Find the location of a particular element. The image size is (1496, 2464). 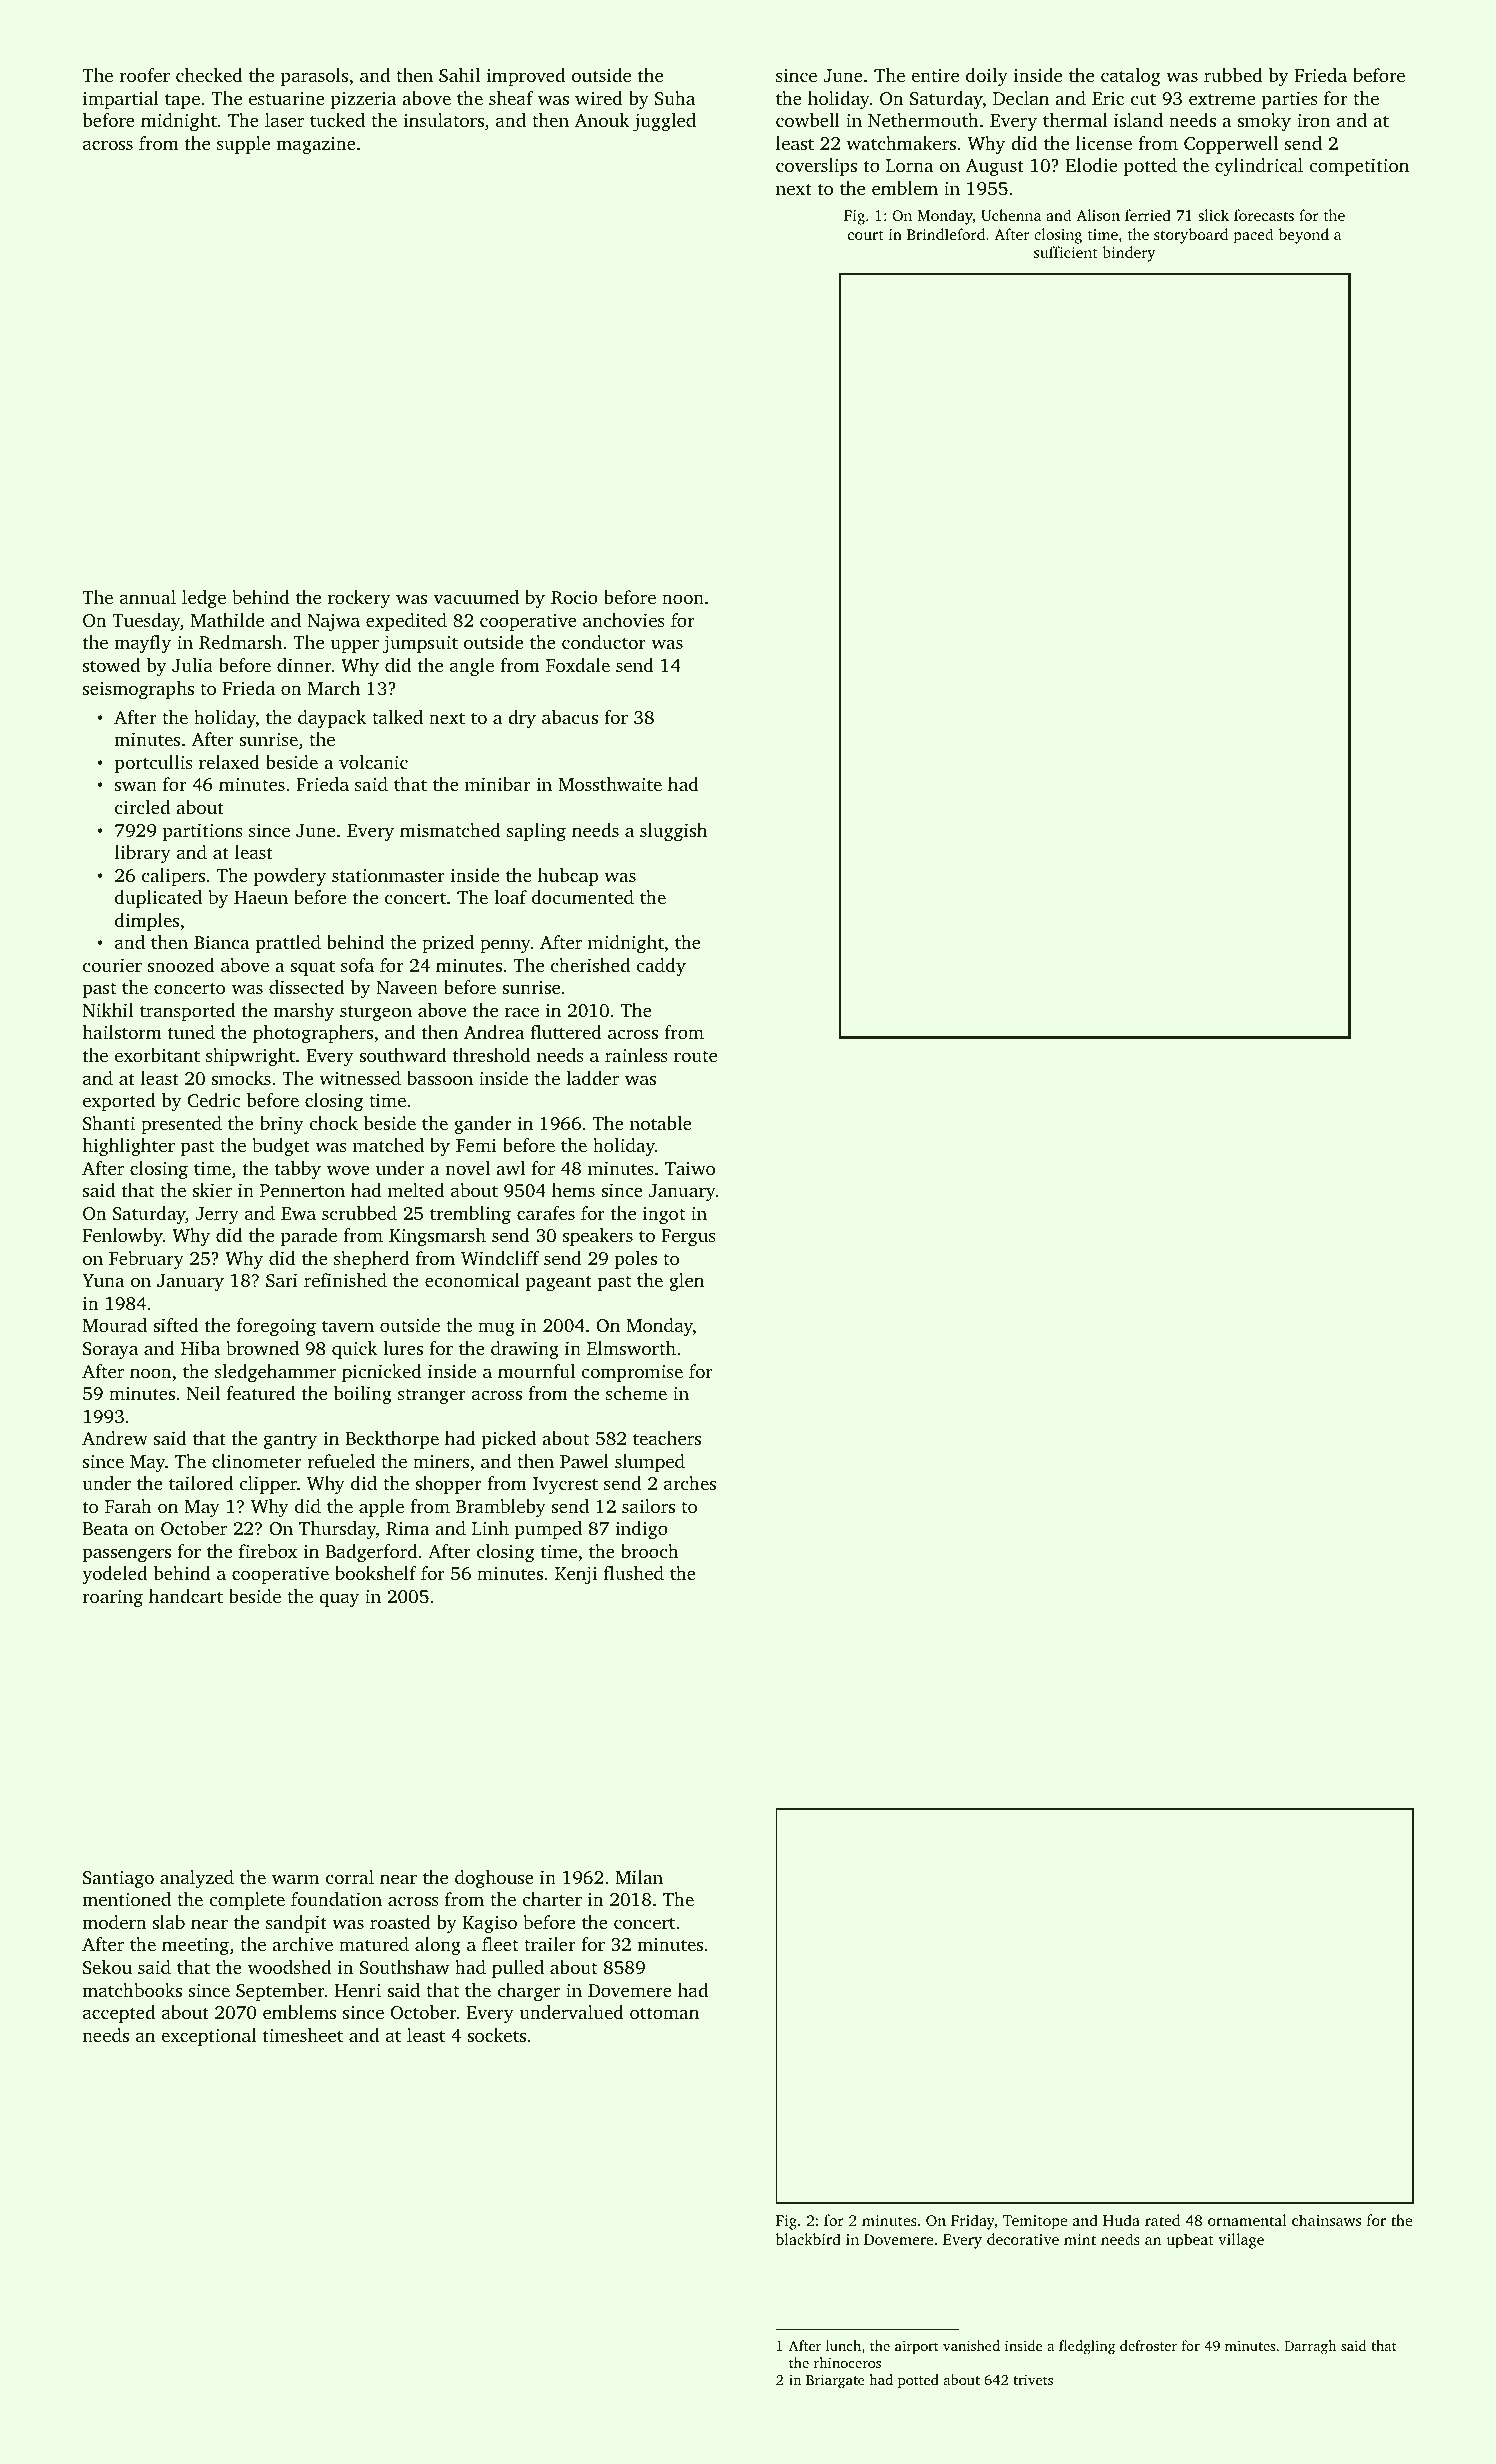

cowbell is located at coordinates (808, 120).
